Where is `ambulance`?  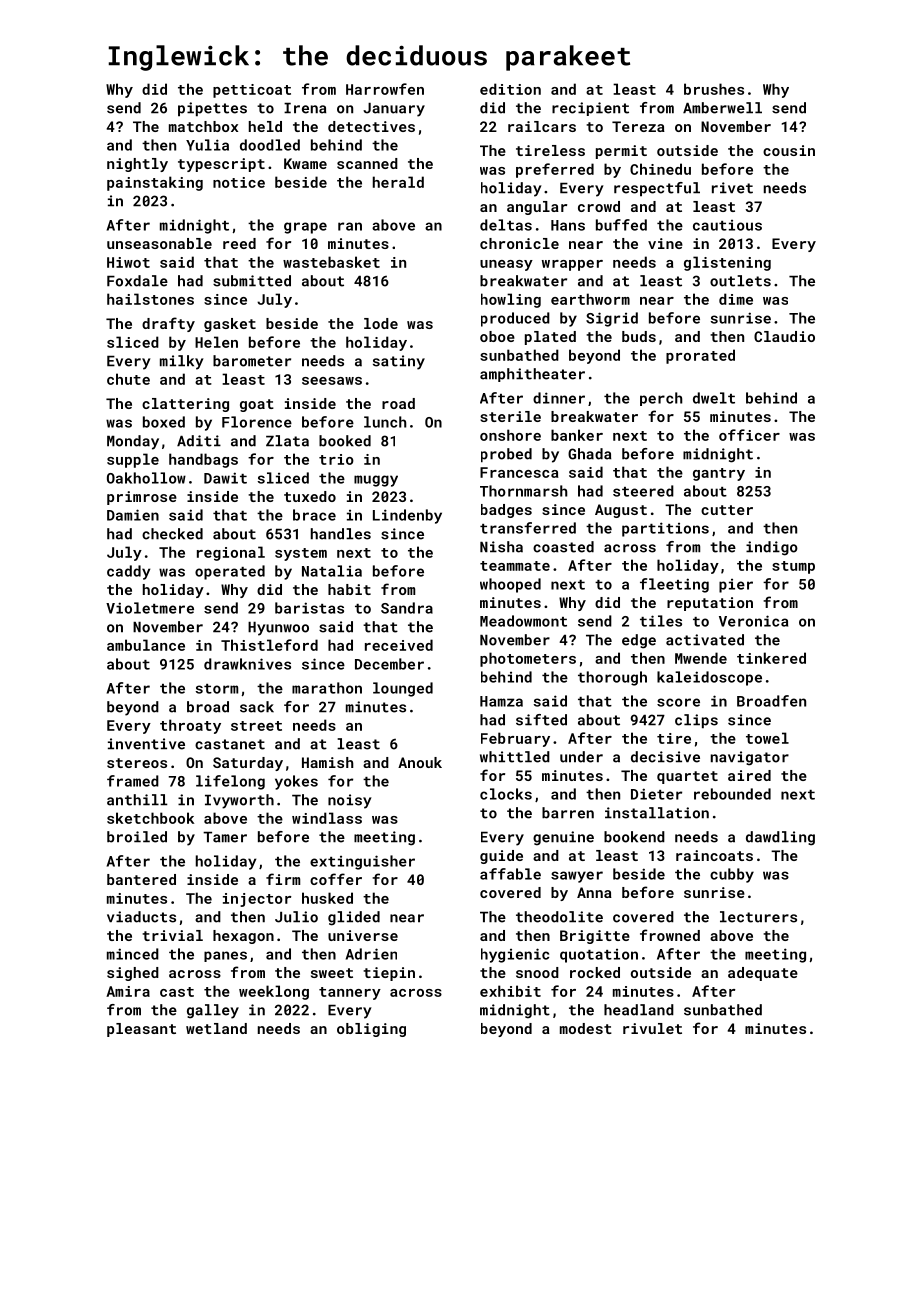 ambulance is located at coordinates (146, 645).
